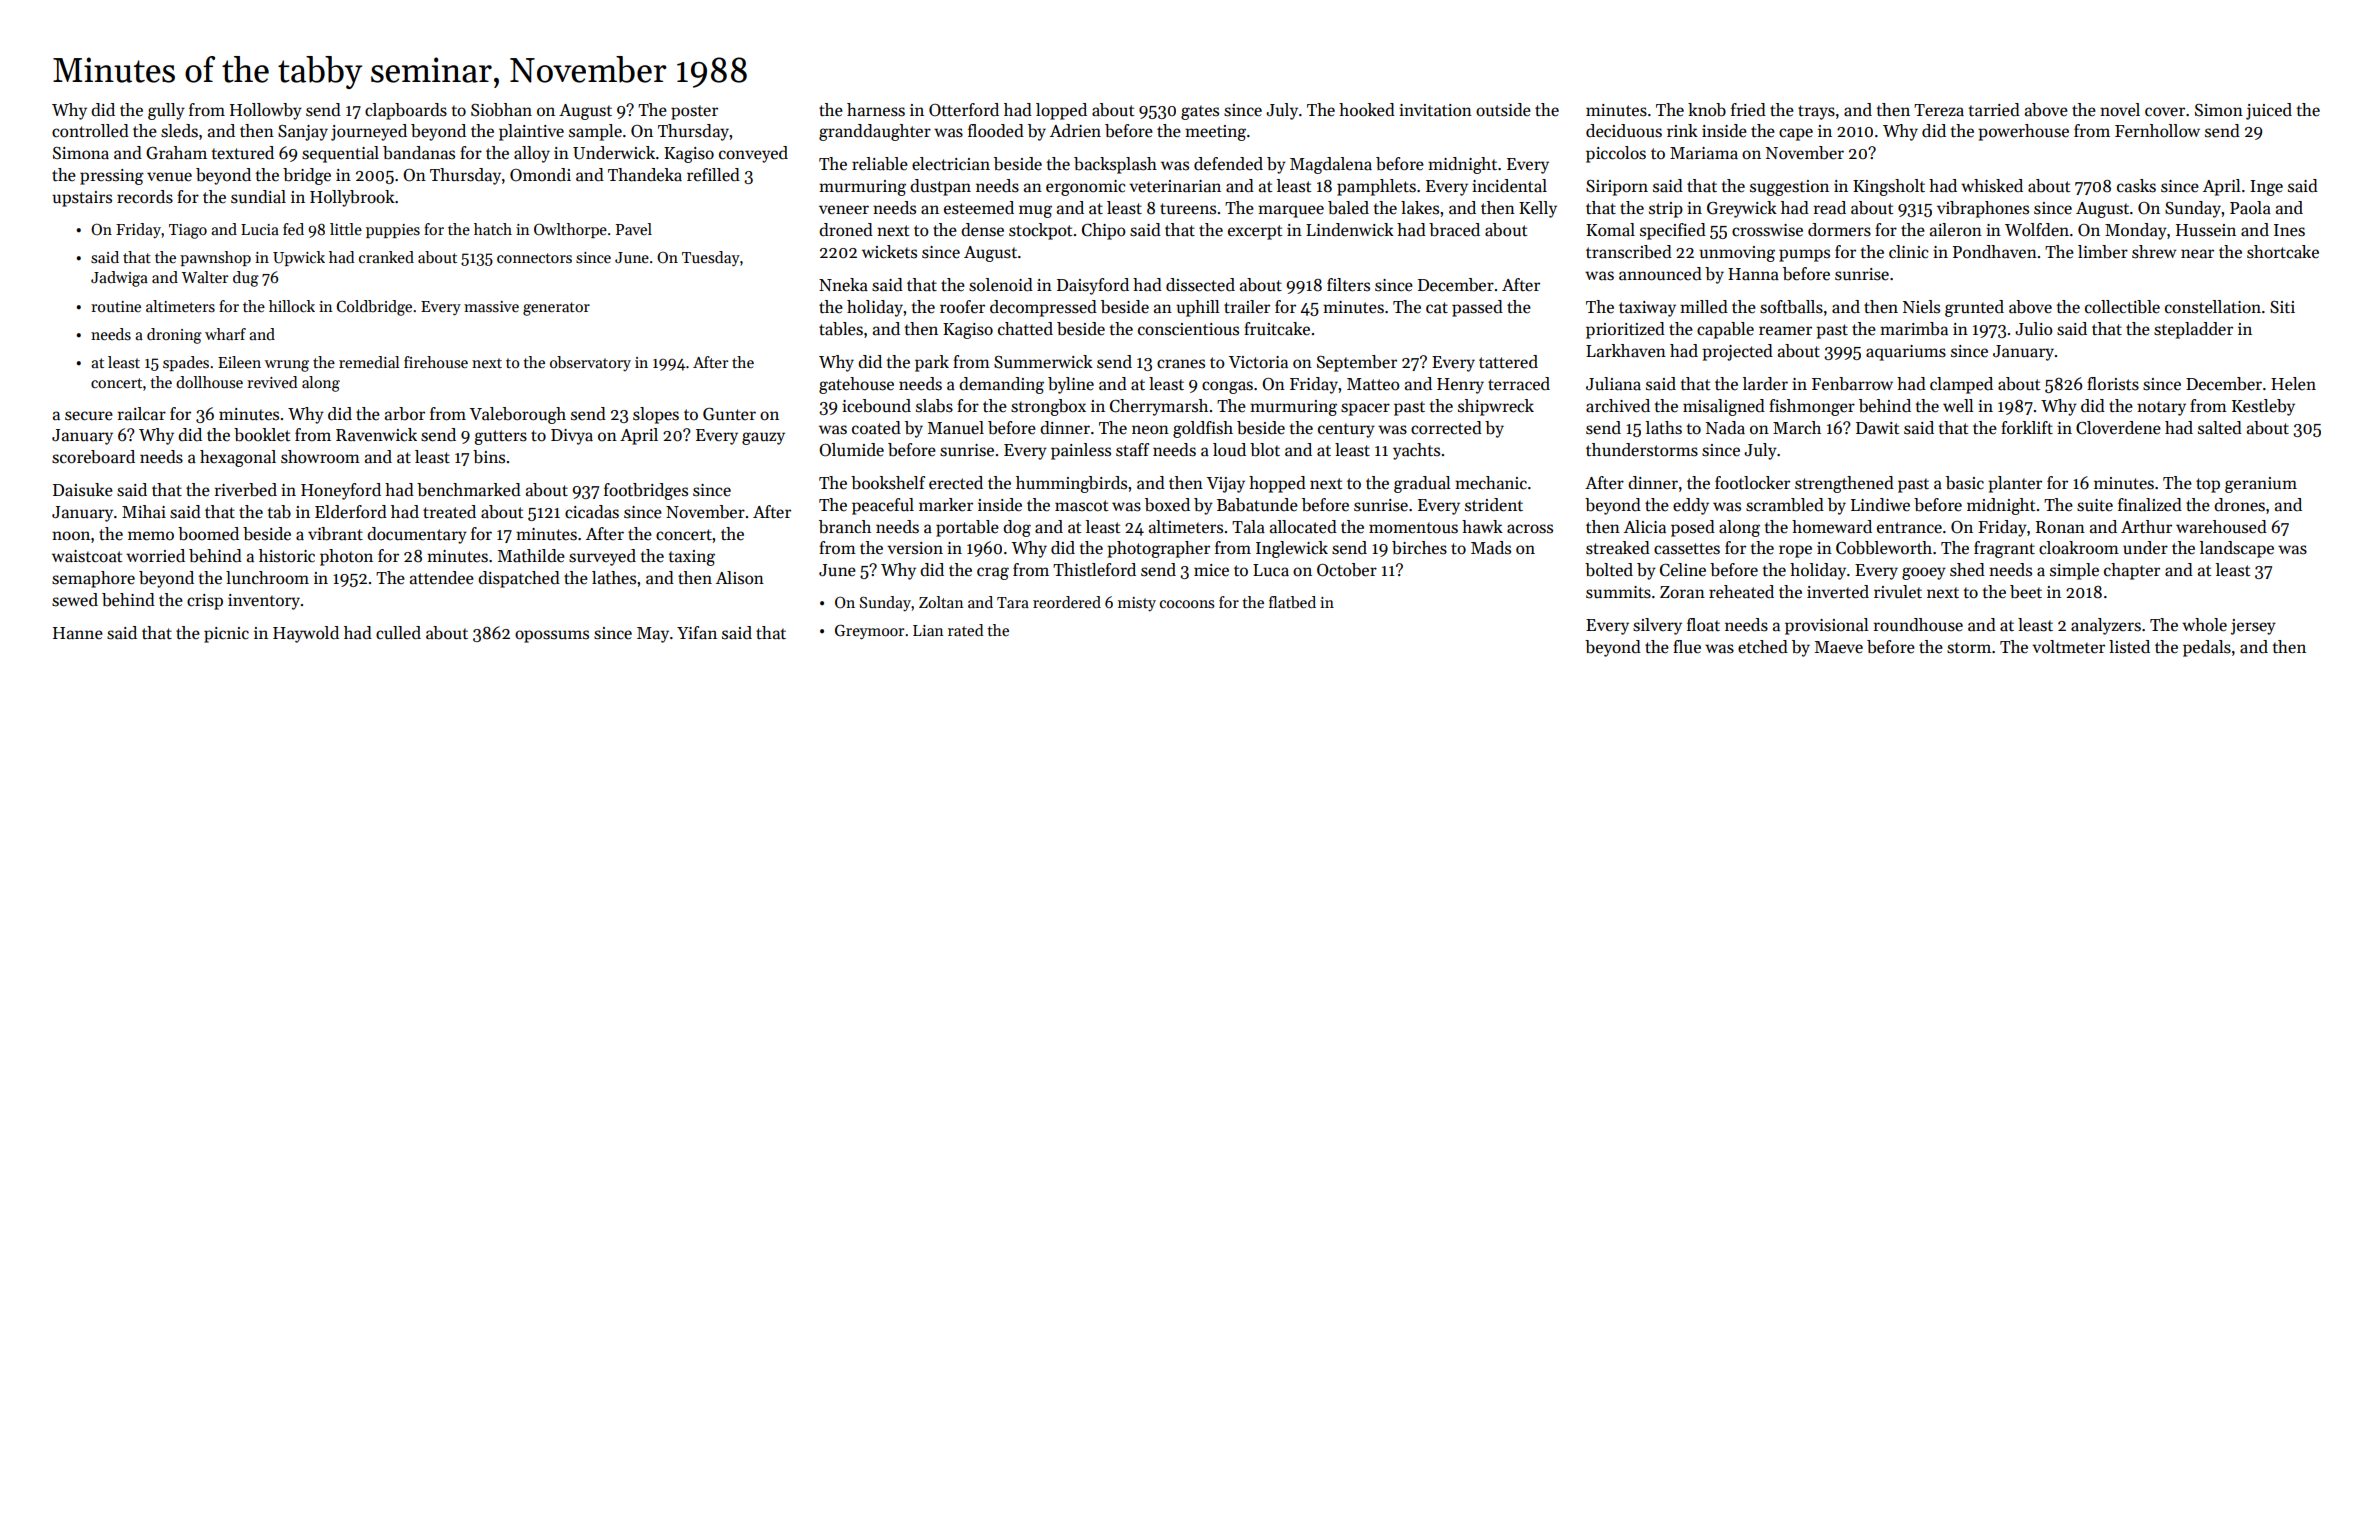 The height and width of the image is (1540, 2380). What do you see at coordinates (406, 111) in the image?
I see `clapboards` at bounding box center [406, 111].
